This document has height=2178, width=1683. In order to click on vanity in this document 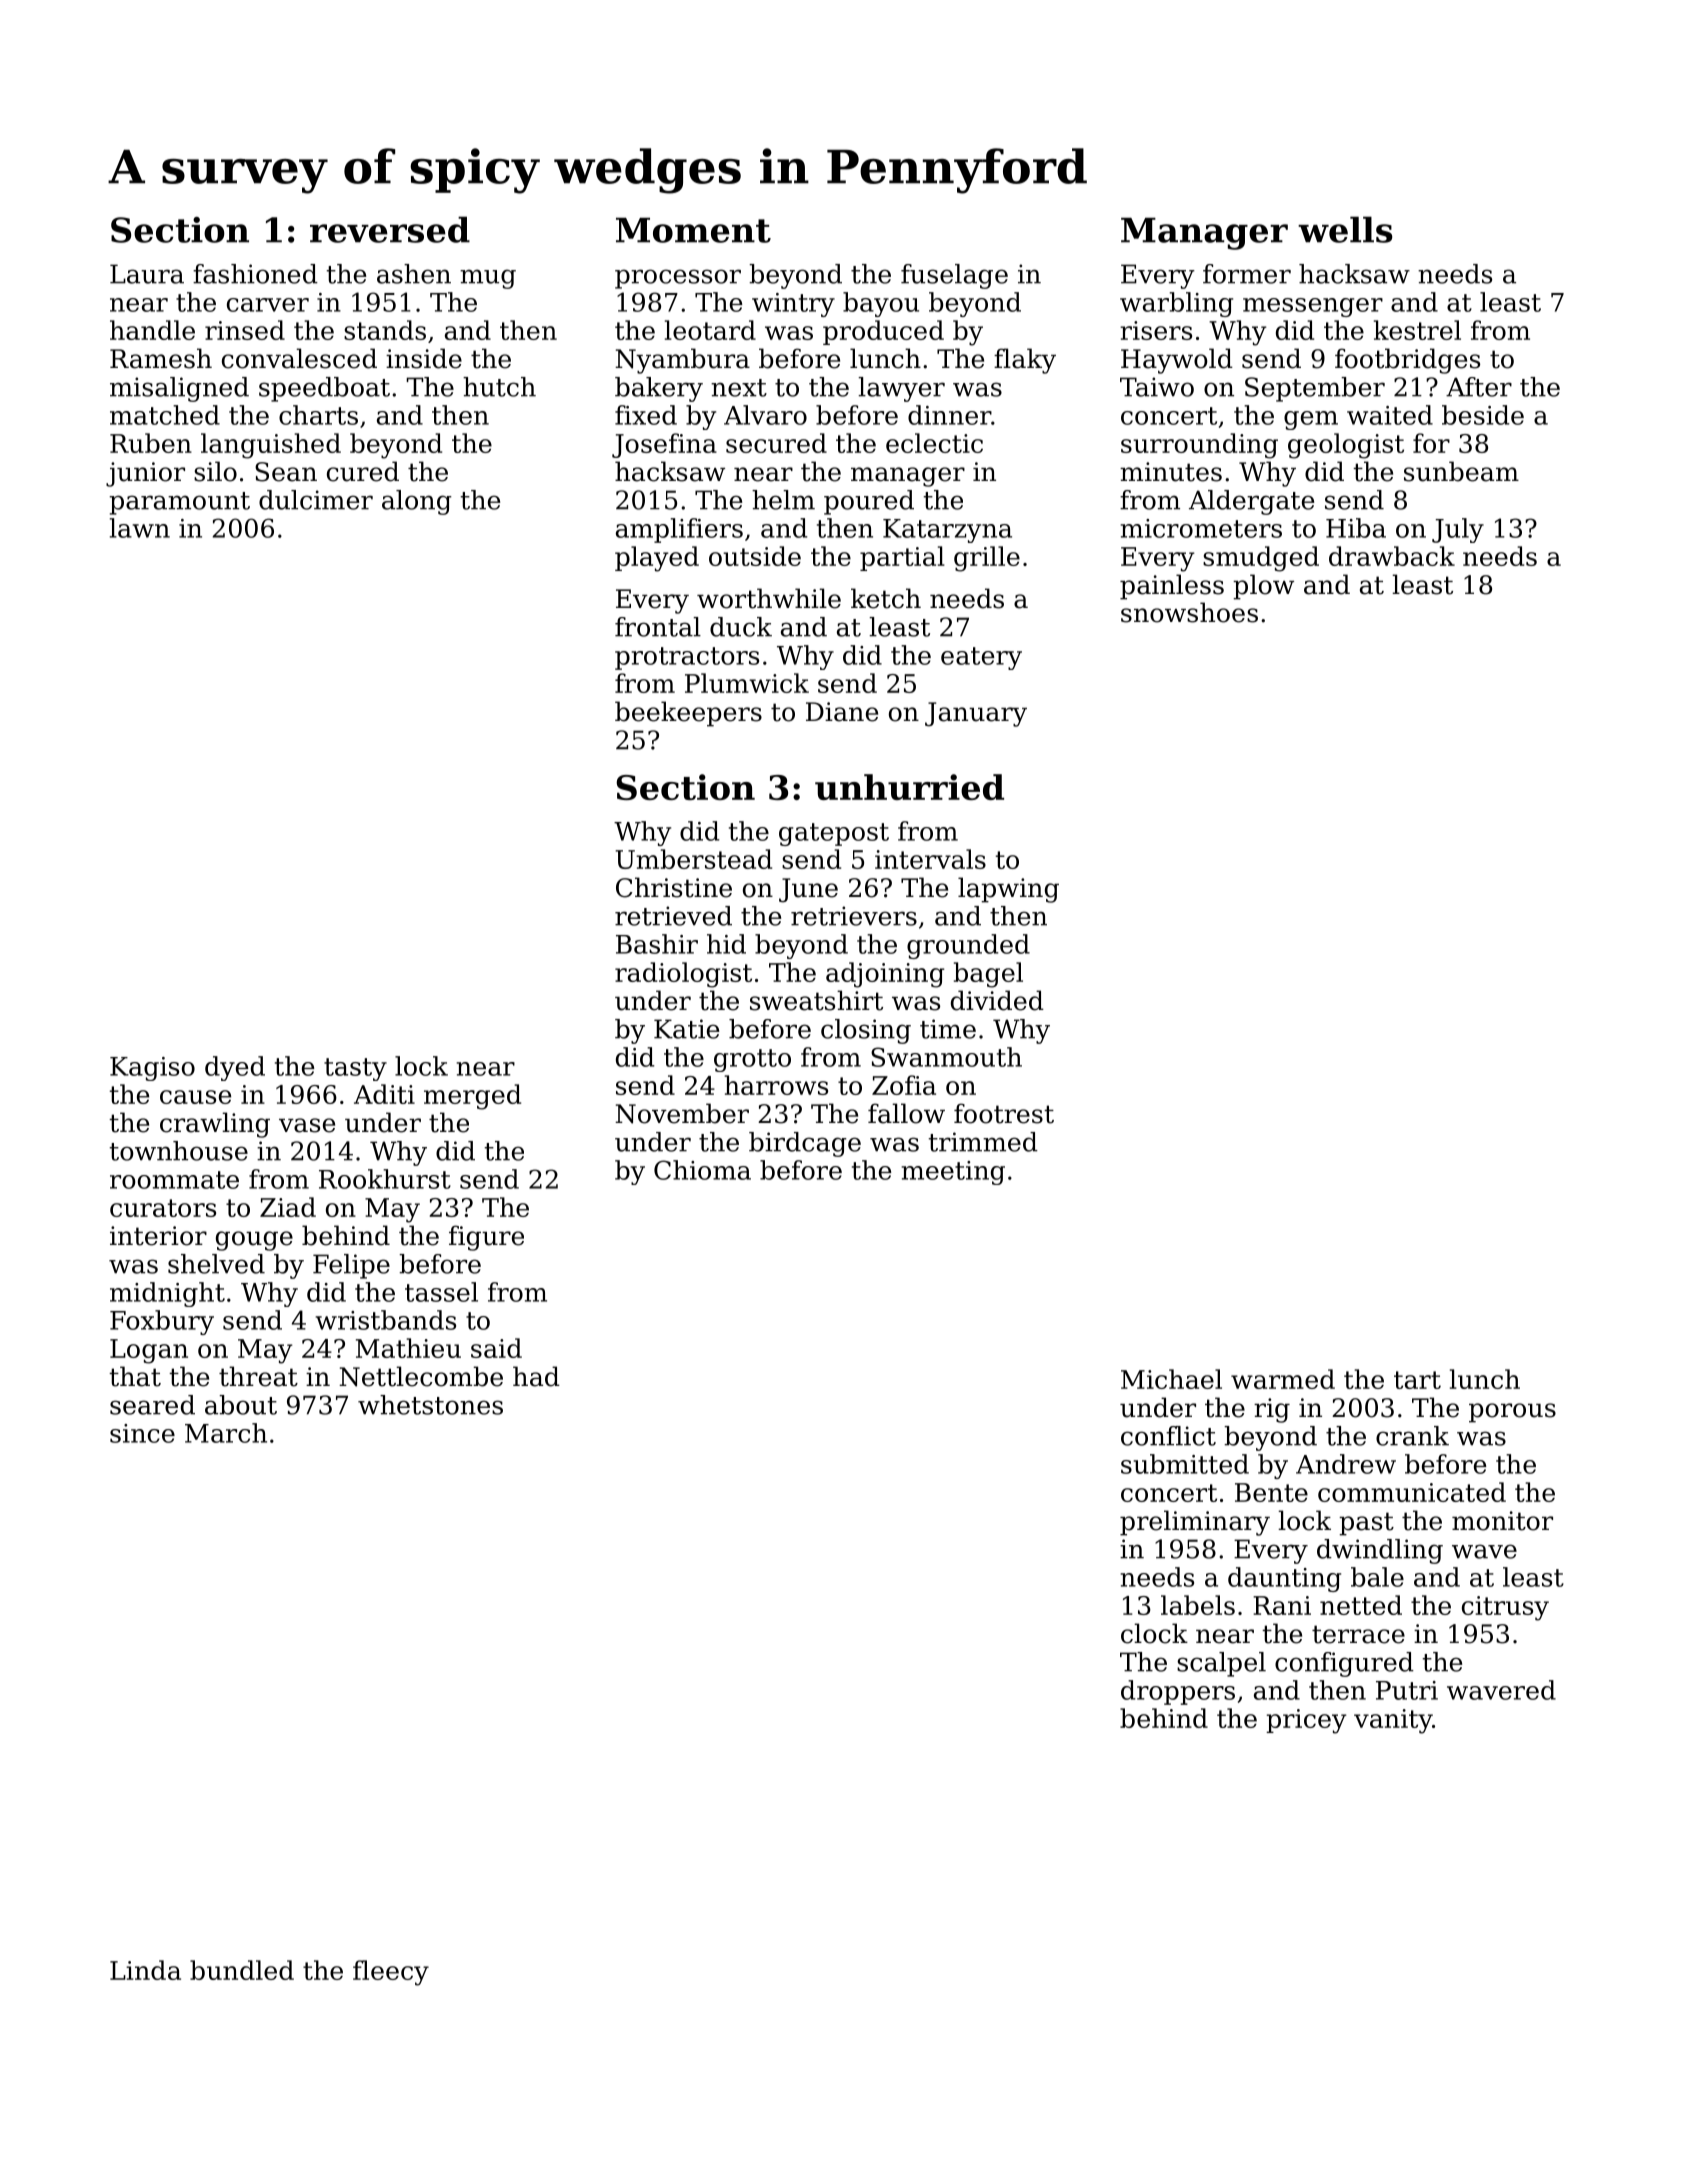, I will do `click(1393, 1721)`.
